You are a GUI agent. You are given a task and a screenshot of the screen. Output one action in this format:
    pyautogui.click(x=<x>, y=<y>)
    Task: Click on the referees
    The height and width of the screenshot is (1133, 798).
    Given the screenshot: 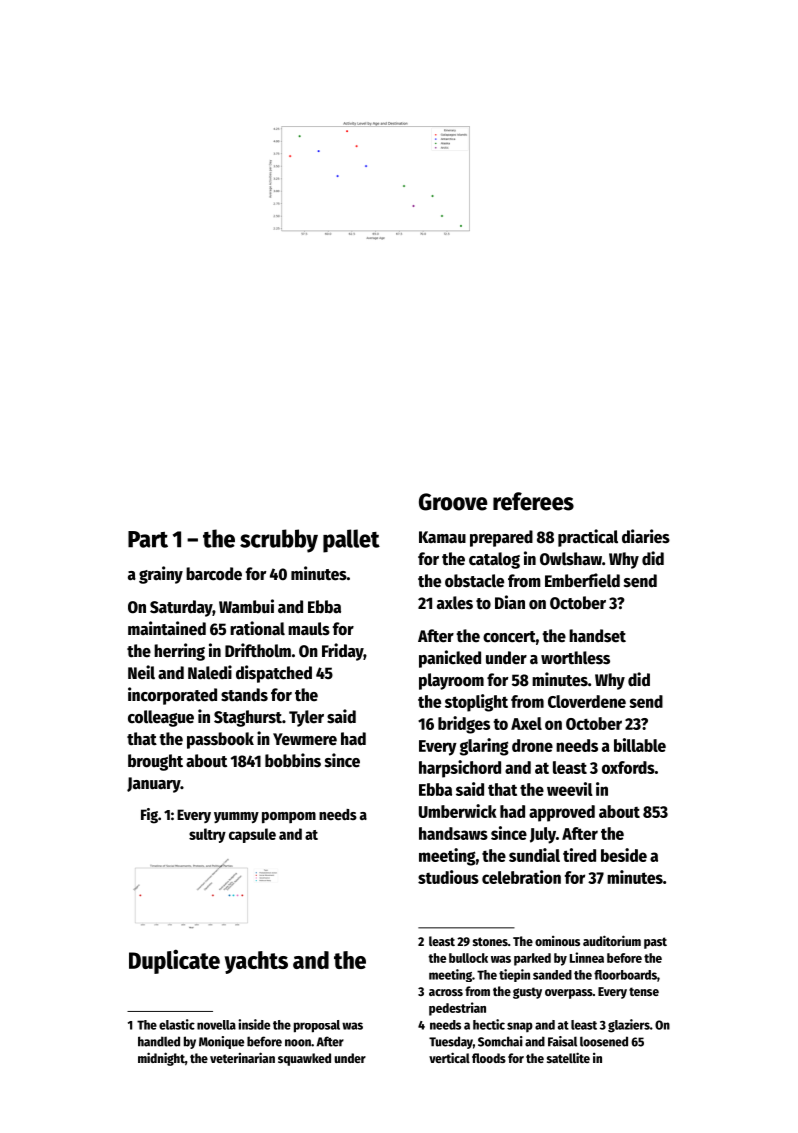 What is the action you would take?
    pyautogui.click(x=533, y=501)
